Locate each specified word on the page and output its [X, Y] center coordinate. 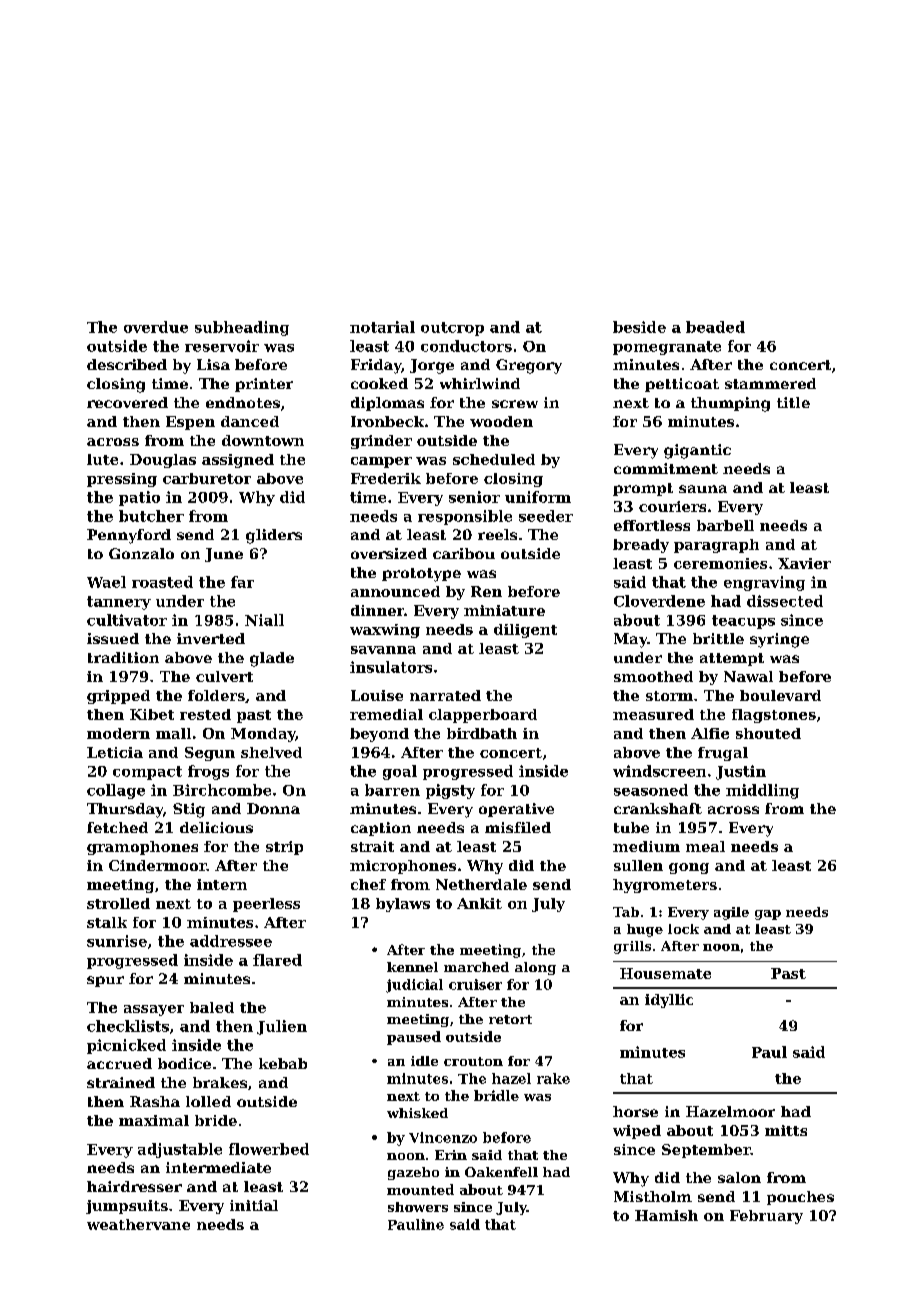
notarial [382, 327]
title [793, 402]
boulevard [780, 695]
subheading [242, 328]
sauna [703, 489]
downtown [263, 440]
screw [515, 404]
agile [731, 913]
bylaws [403, 905]
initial [254, 1205]
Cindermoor [158, 865]
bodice [184, 1063]
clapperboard [483, 716]
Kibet [152, 714]
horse [635, 1111]
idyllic [669, 1001]
